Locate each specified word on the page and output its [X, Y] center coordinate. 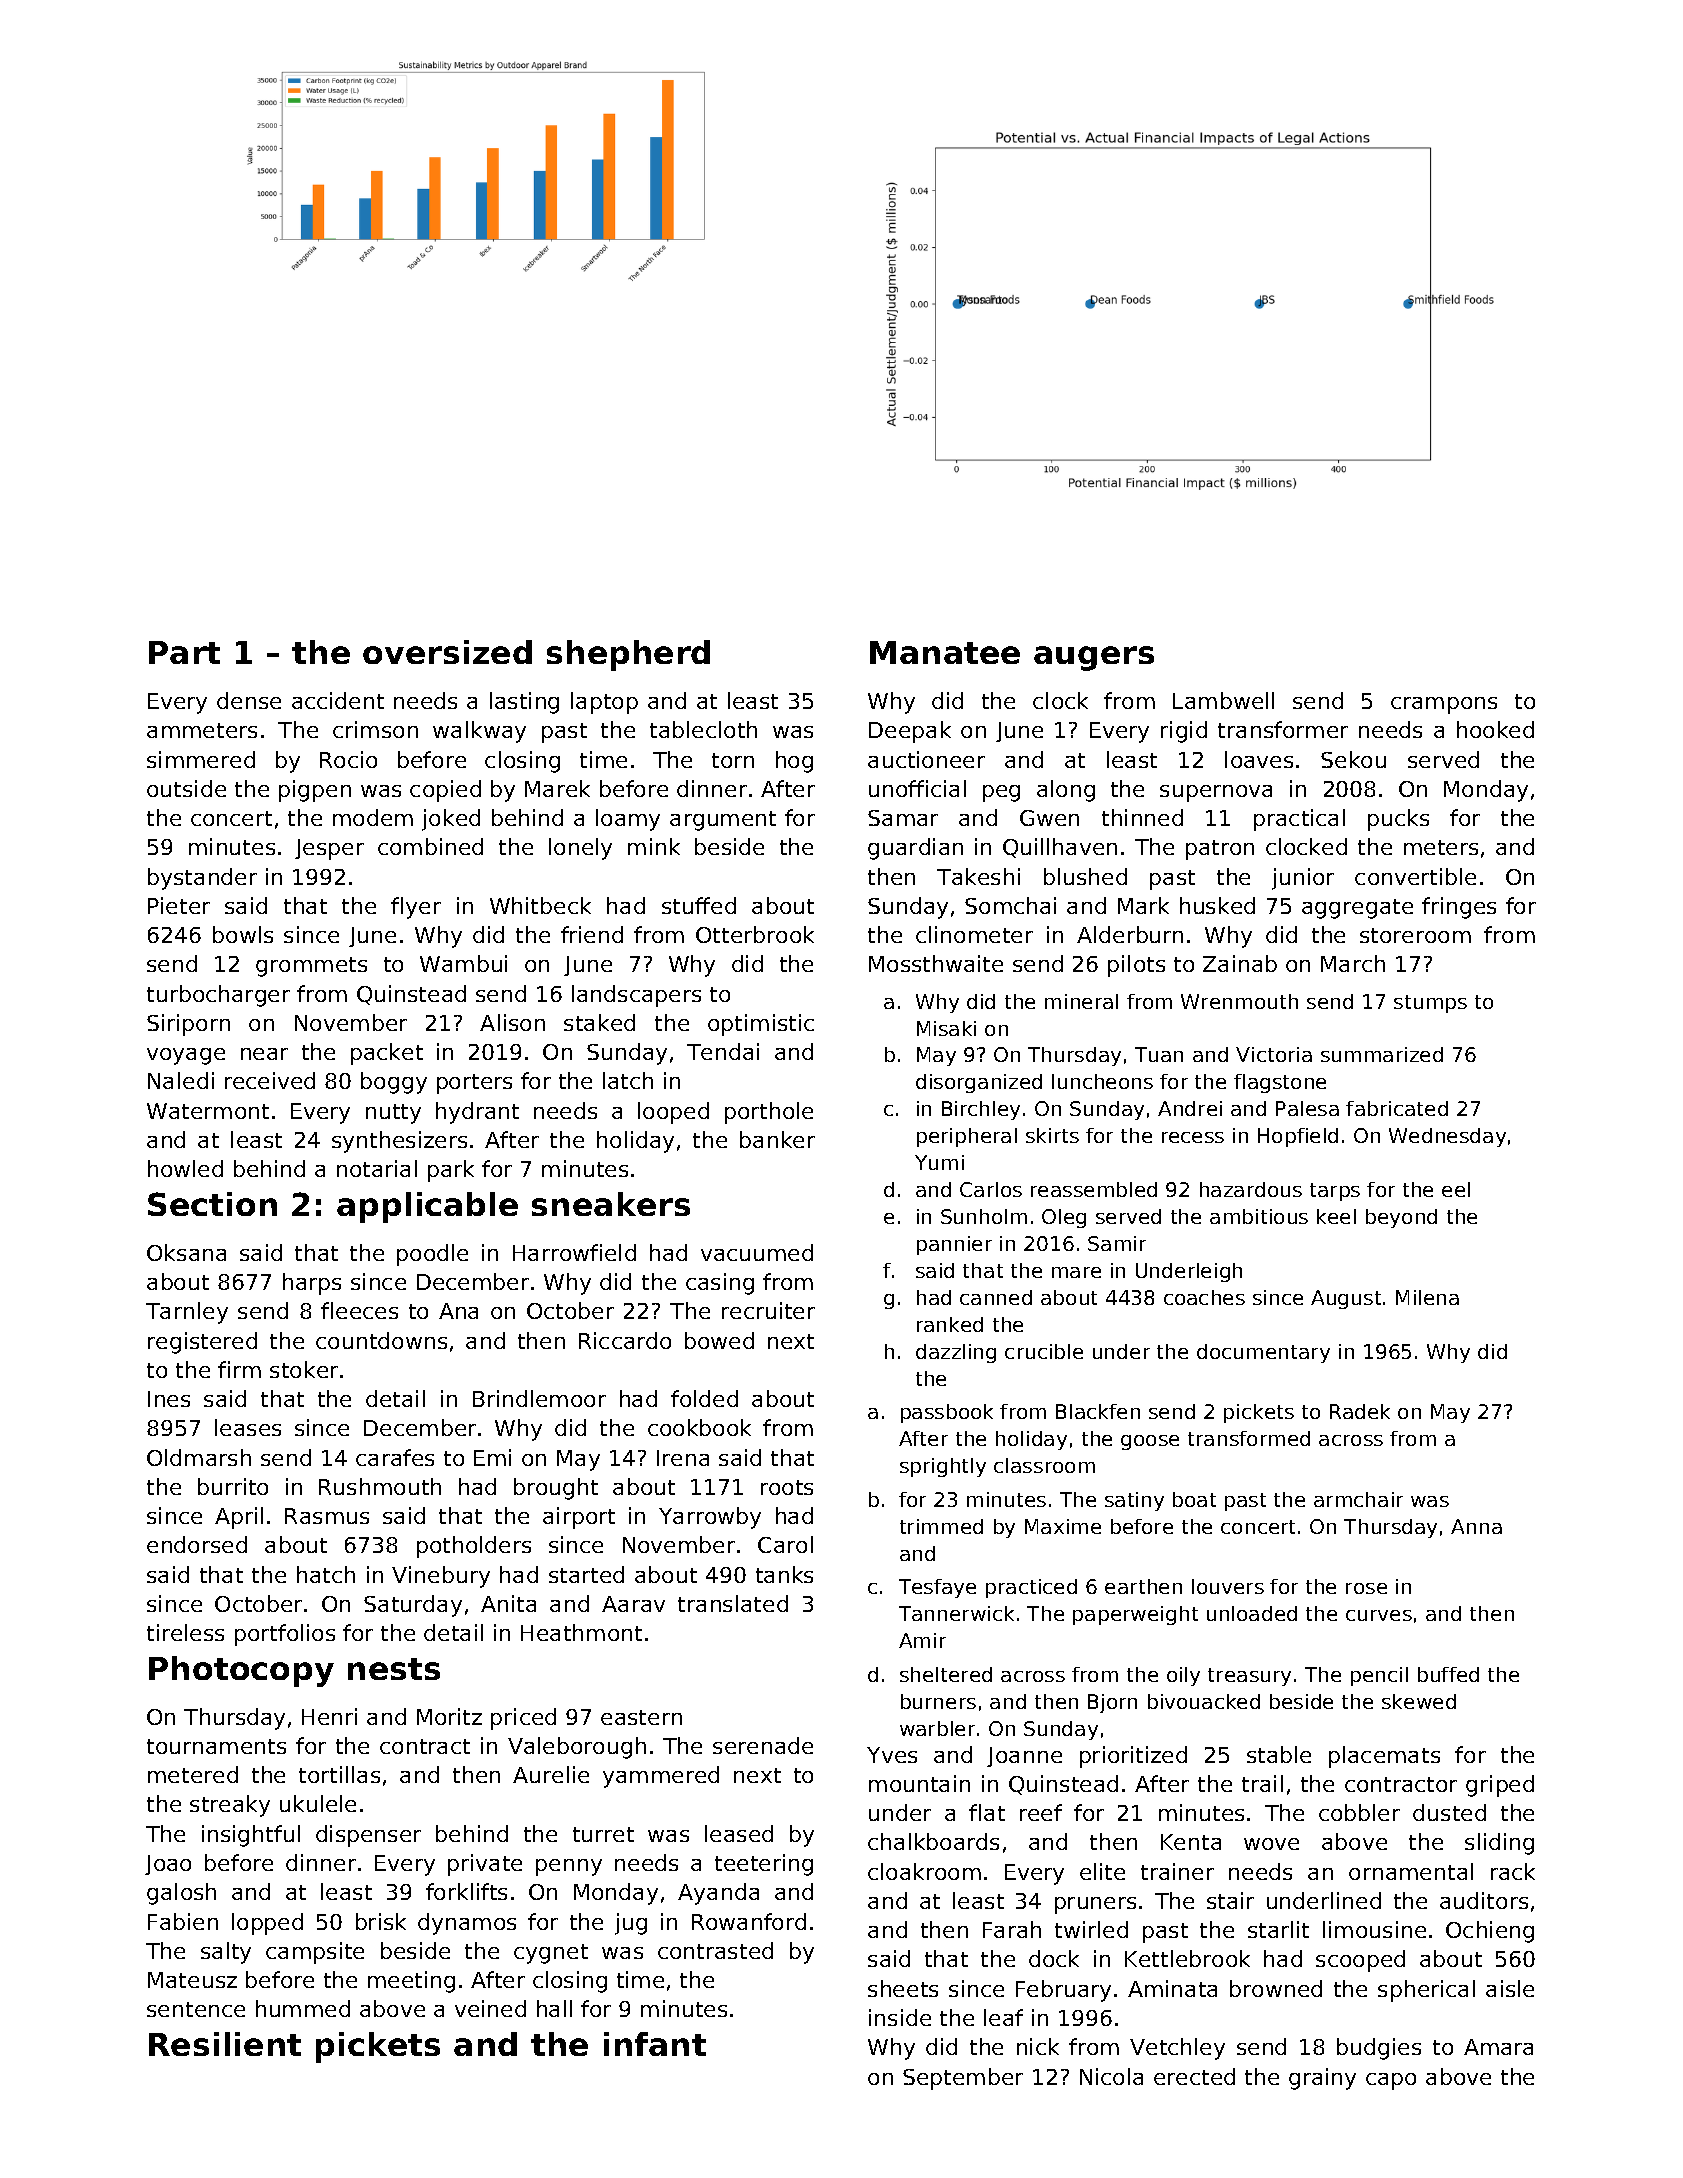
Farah [1012, 1929]
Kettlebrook [1187, 1958]
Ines [169, 1399]
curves [1379, 1615]
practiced [1031, 1588]
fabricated [1397, 1108]
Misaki [946, 1028]
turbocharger [218, 996]
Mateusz [192, 1980]
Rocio [348, 759]
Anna [1476, 1526]
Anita [508, 1603]
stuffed [699, 905]
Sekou [1353, 759]
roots [787, 1487]
